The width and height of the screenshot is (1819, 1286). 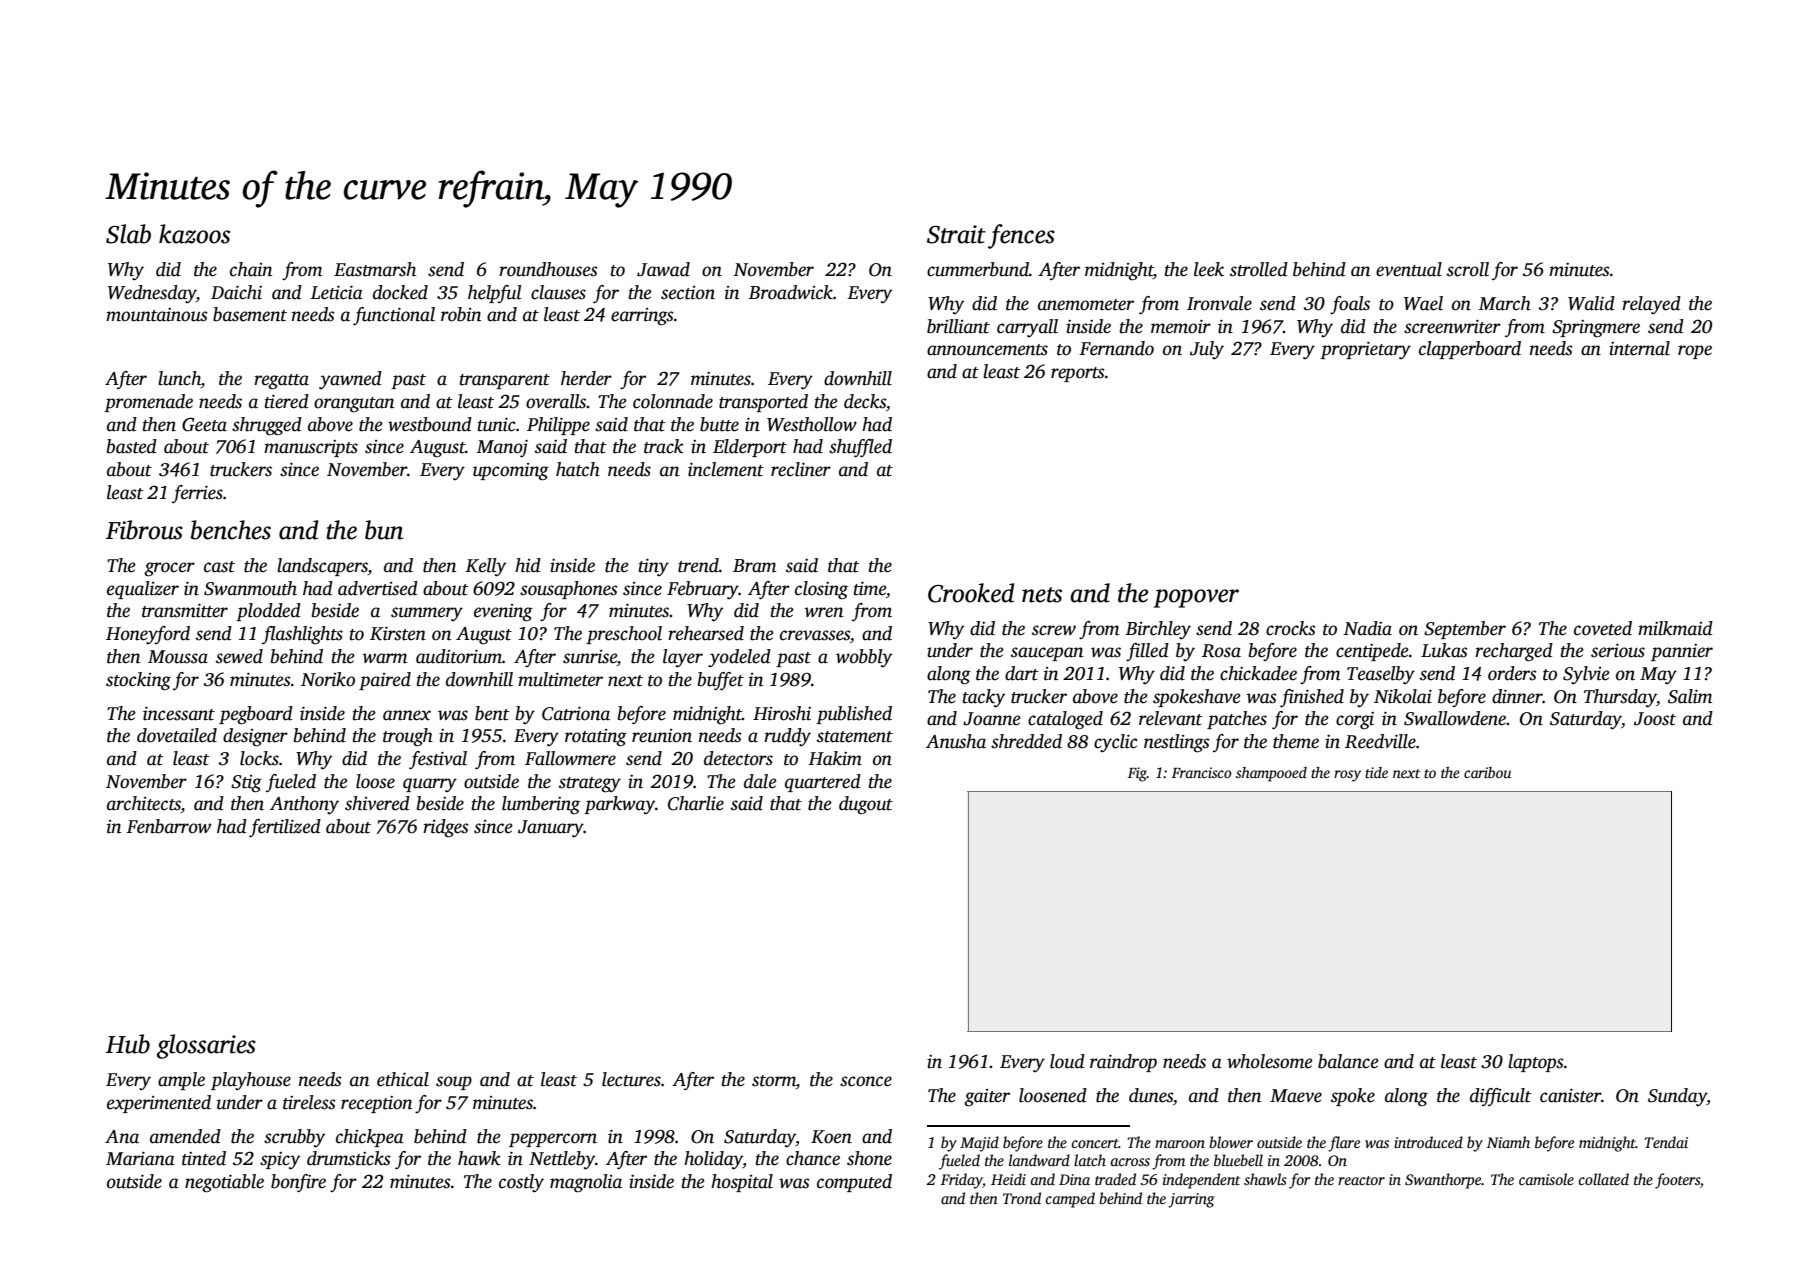 What do you see at coordinates (521, 1183) in the screenshot?
I see `costly` at bounding box center [521, 1183].
